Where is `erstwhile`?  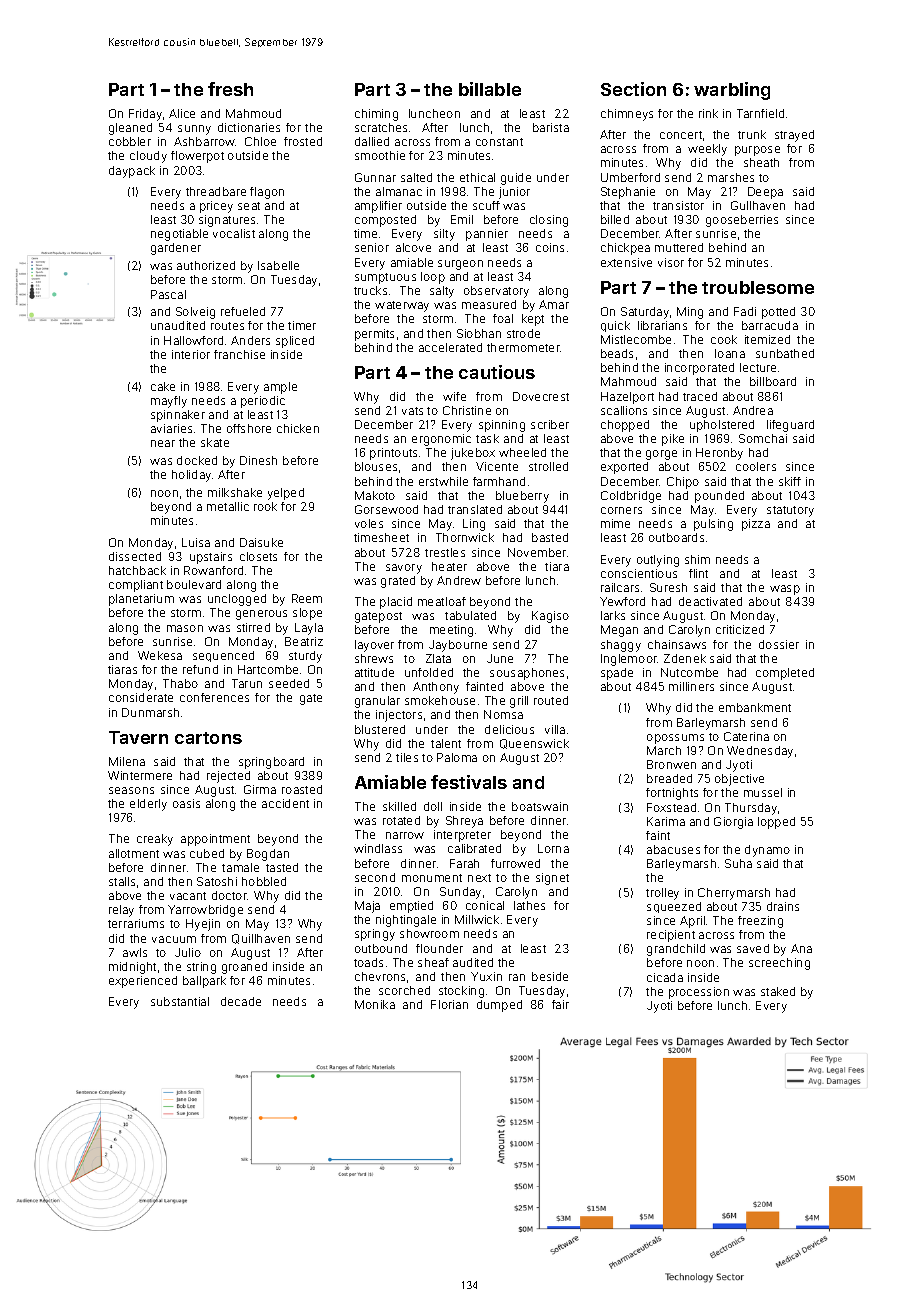
erstwhile is located at coordinates (443, 481).
